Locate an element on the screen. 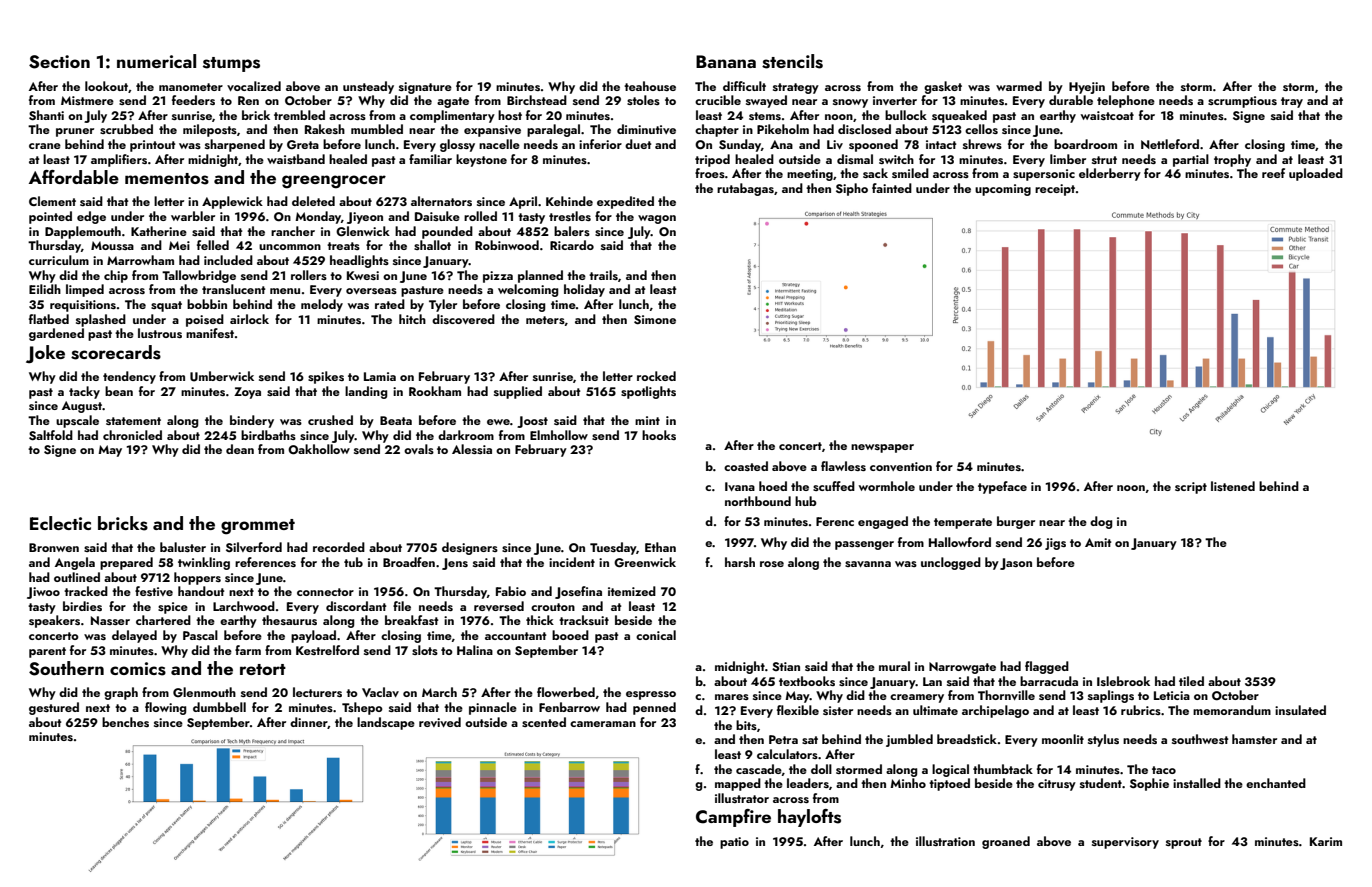 The width and height of the screenshot is (1372, 887). receipt is located at coordinates (1055, 190).
